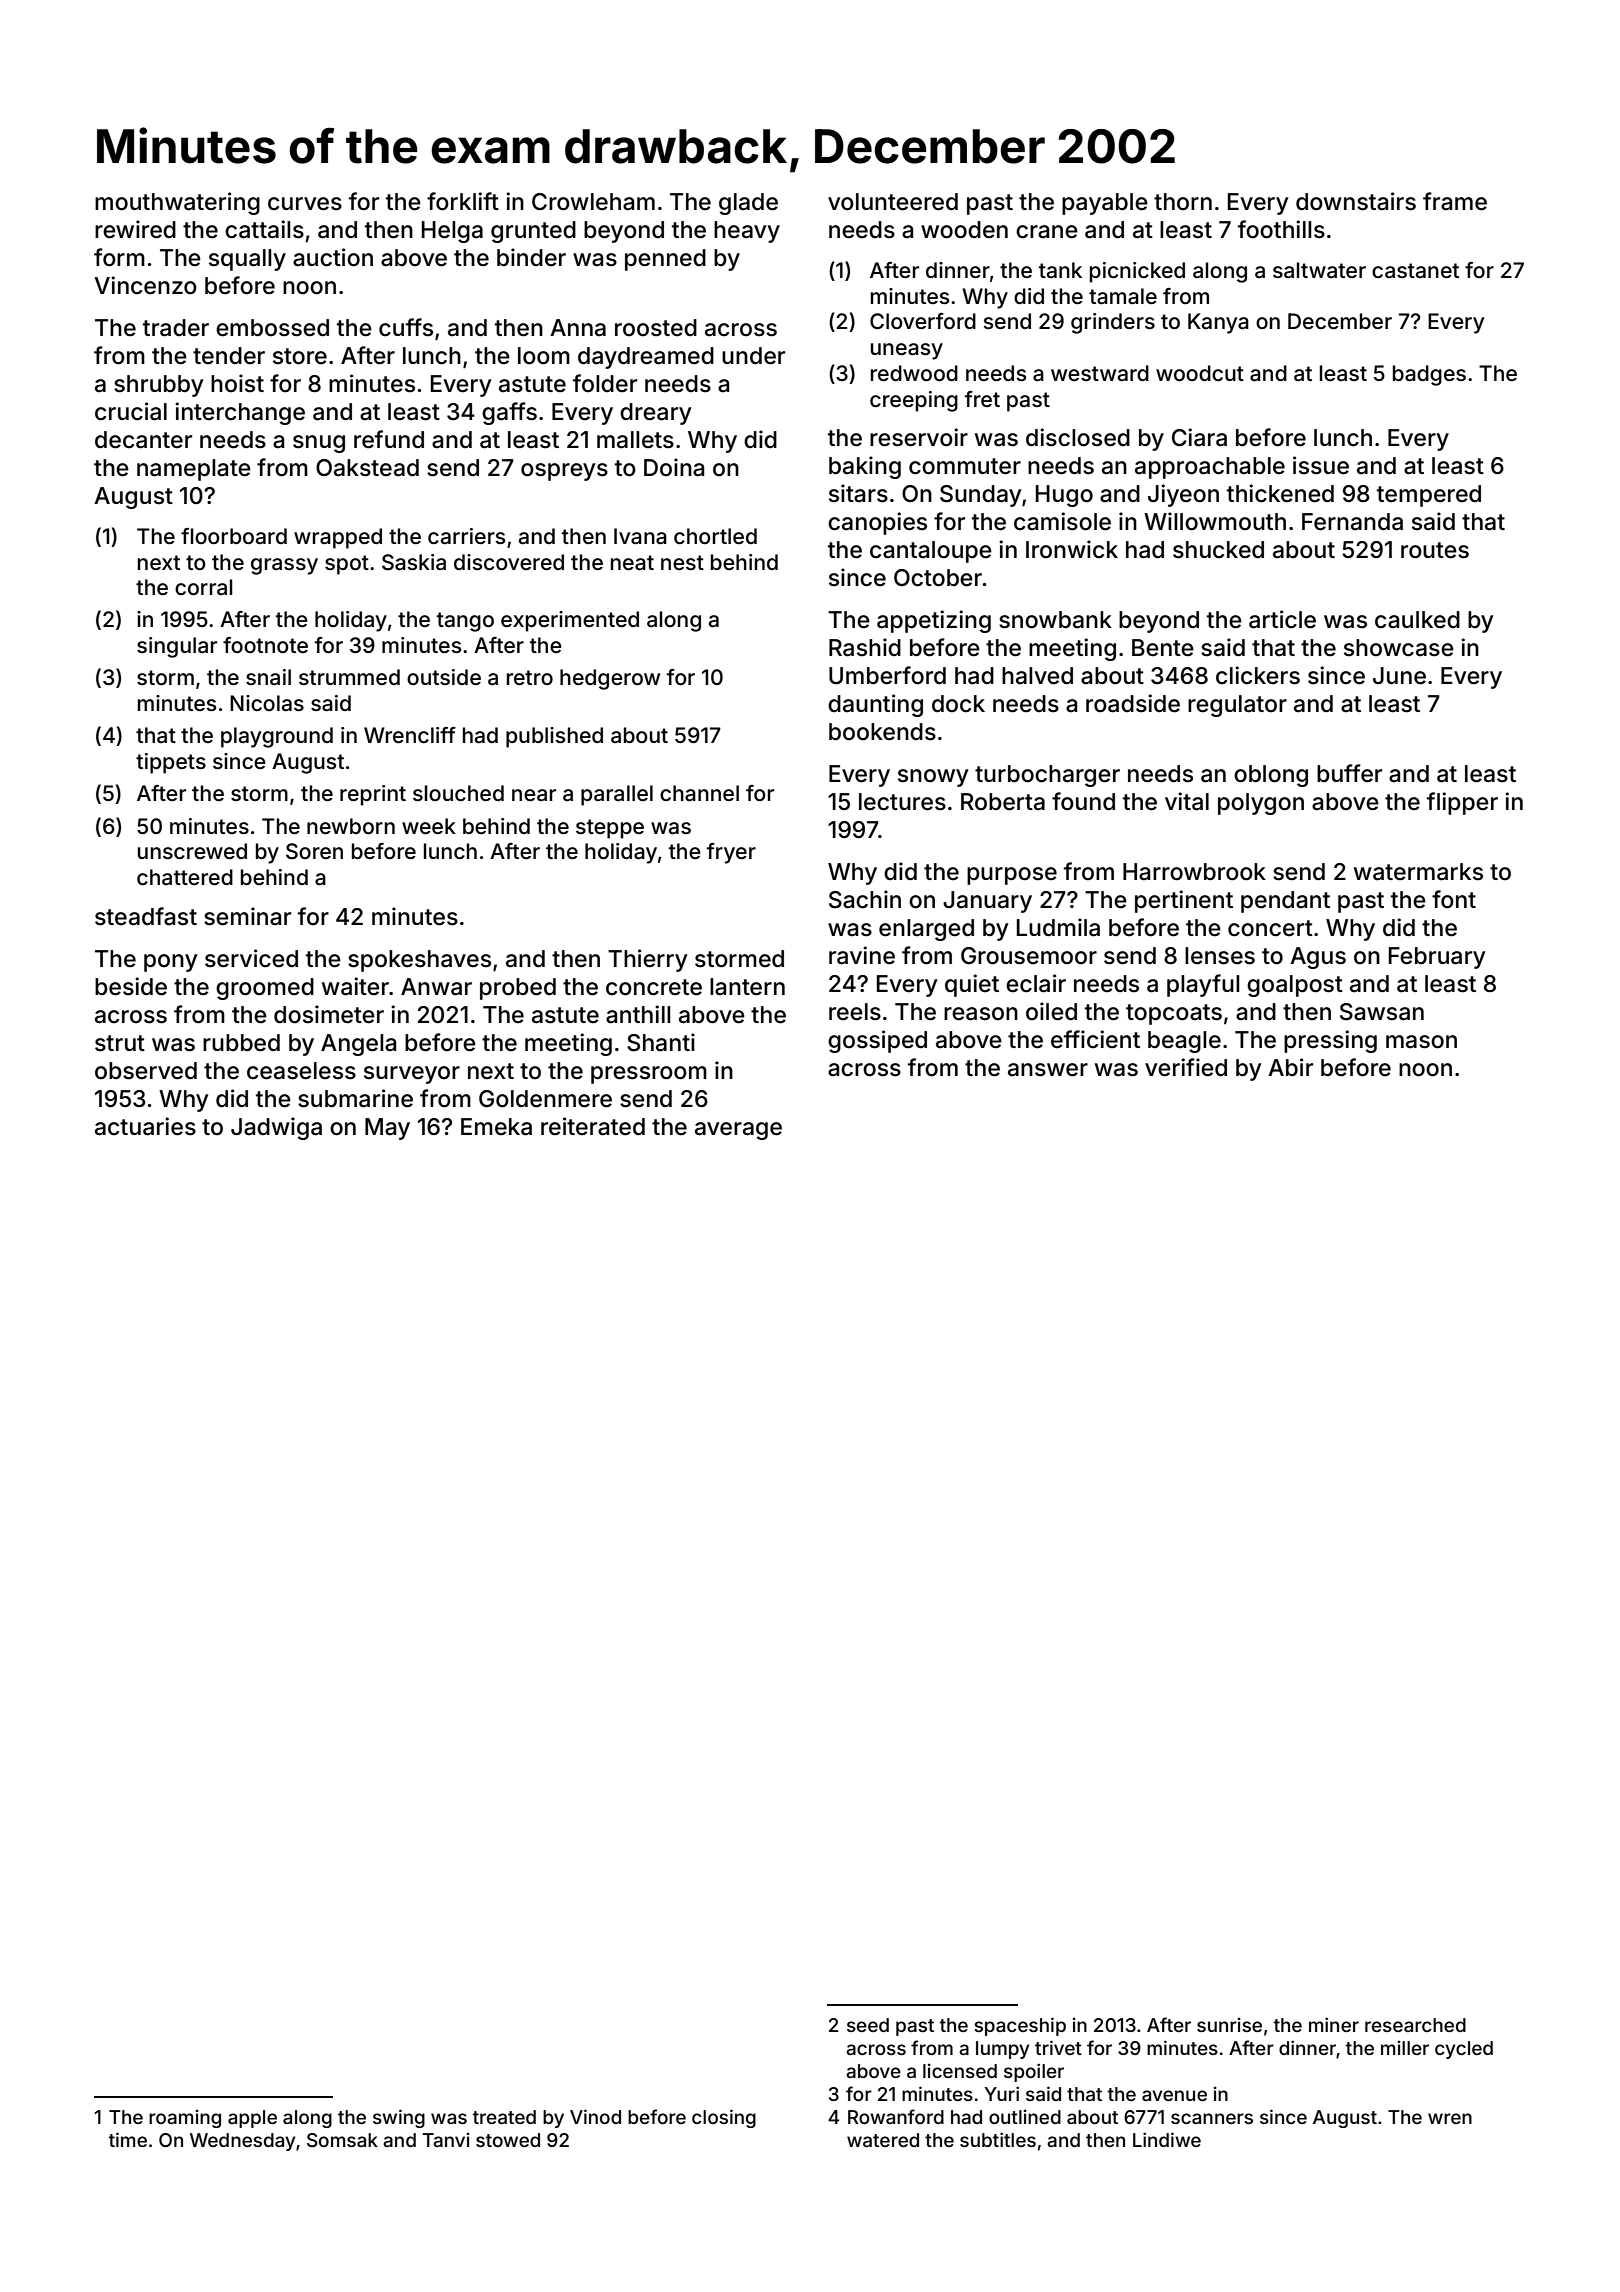 The image size is (1620, 2292). I want to click on researched, so click(1415, 2025).
